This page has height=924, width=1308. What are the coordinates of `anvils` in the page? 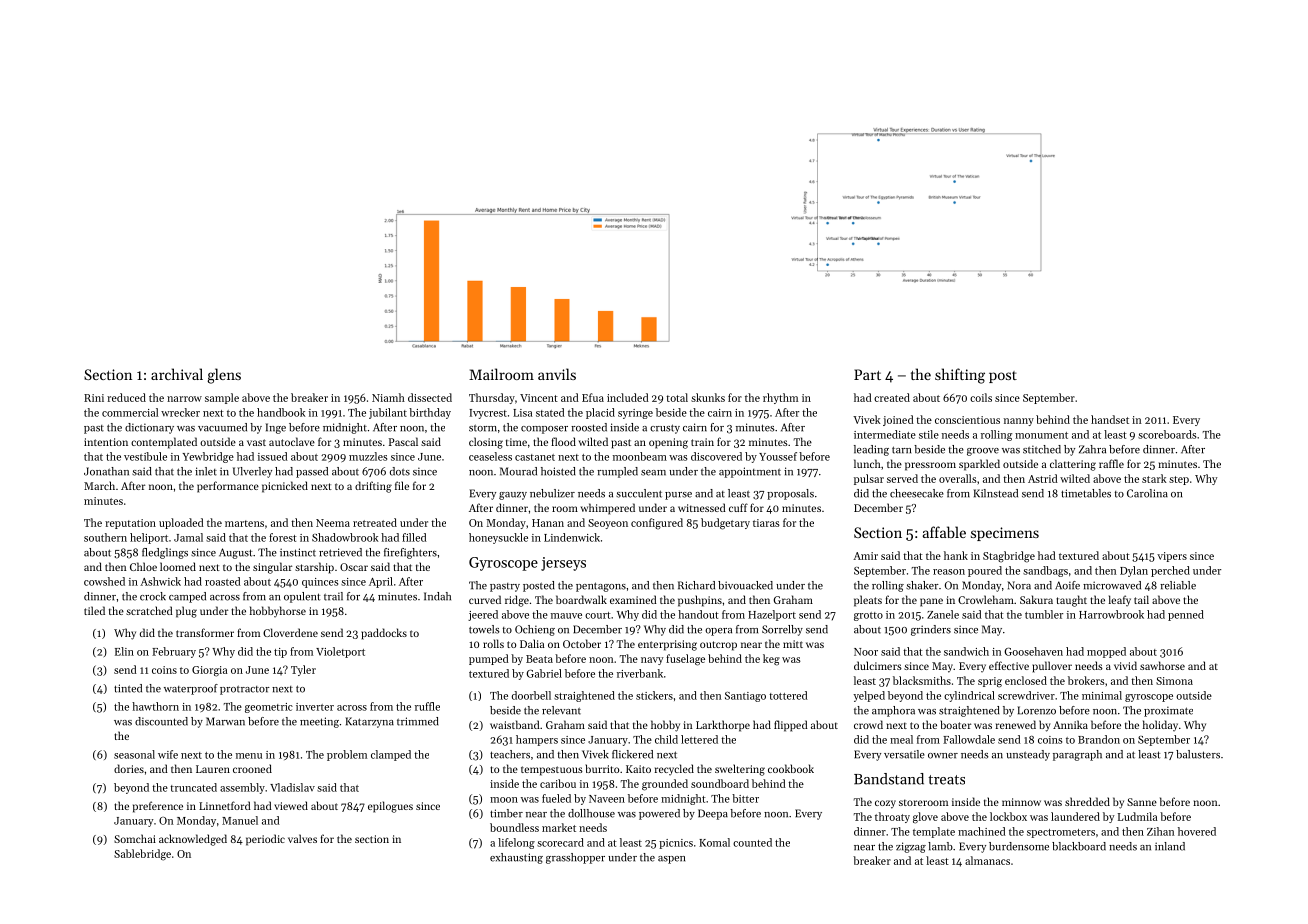 It's located at (557, 374).
